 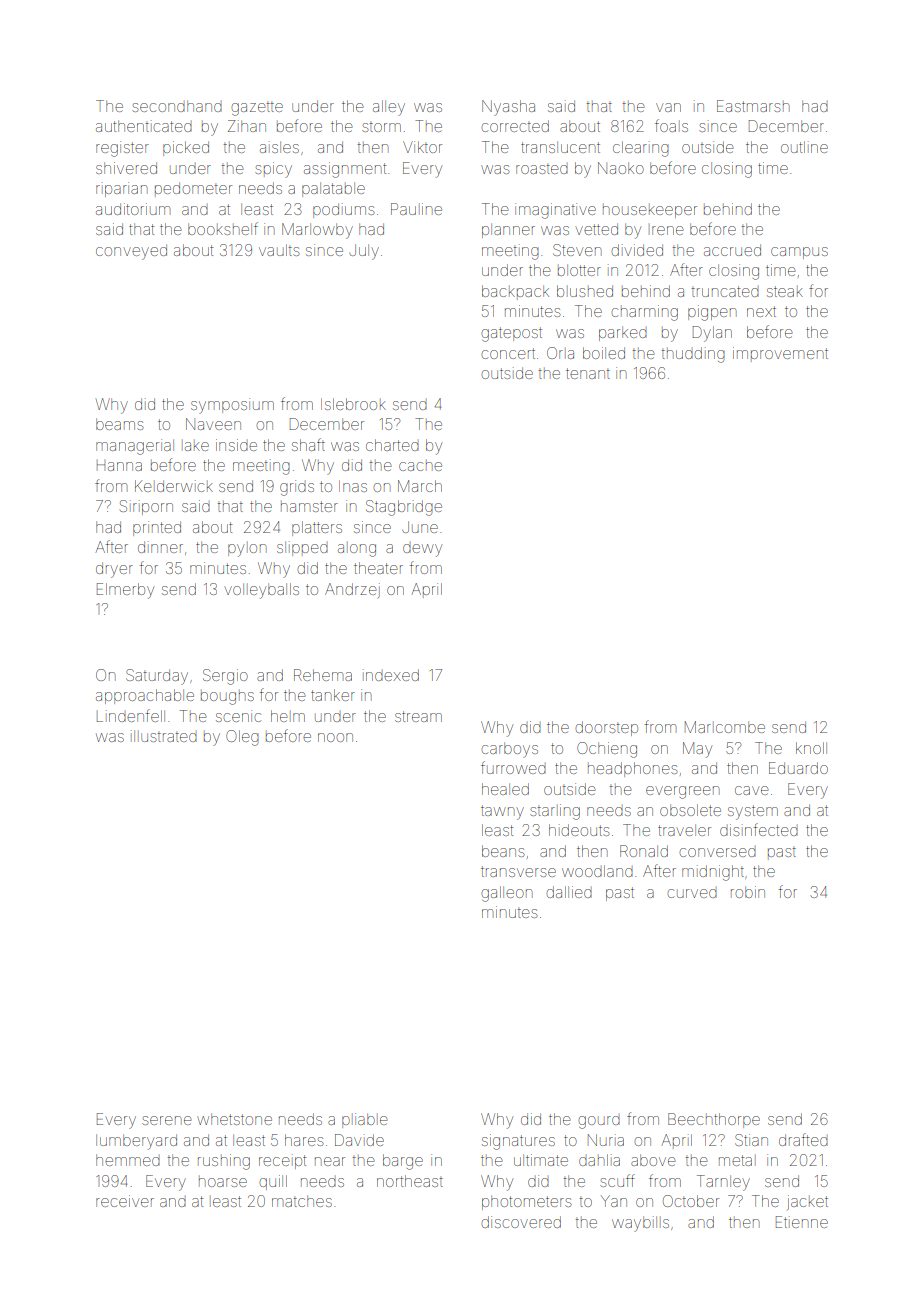 What do you see at coordinates (732, 250) in the document?
I see `accrued` at bounding box center [732, 250].
